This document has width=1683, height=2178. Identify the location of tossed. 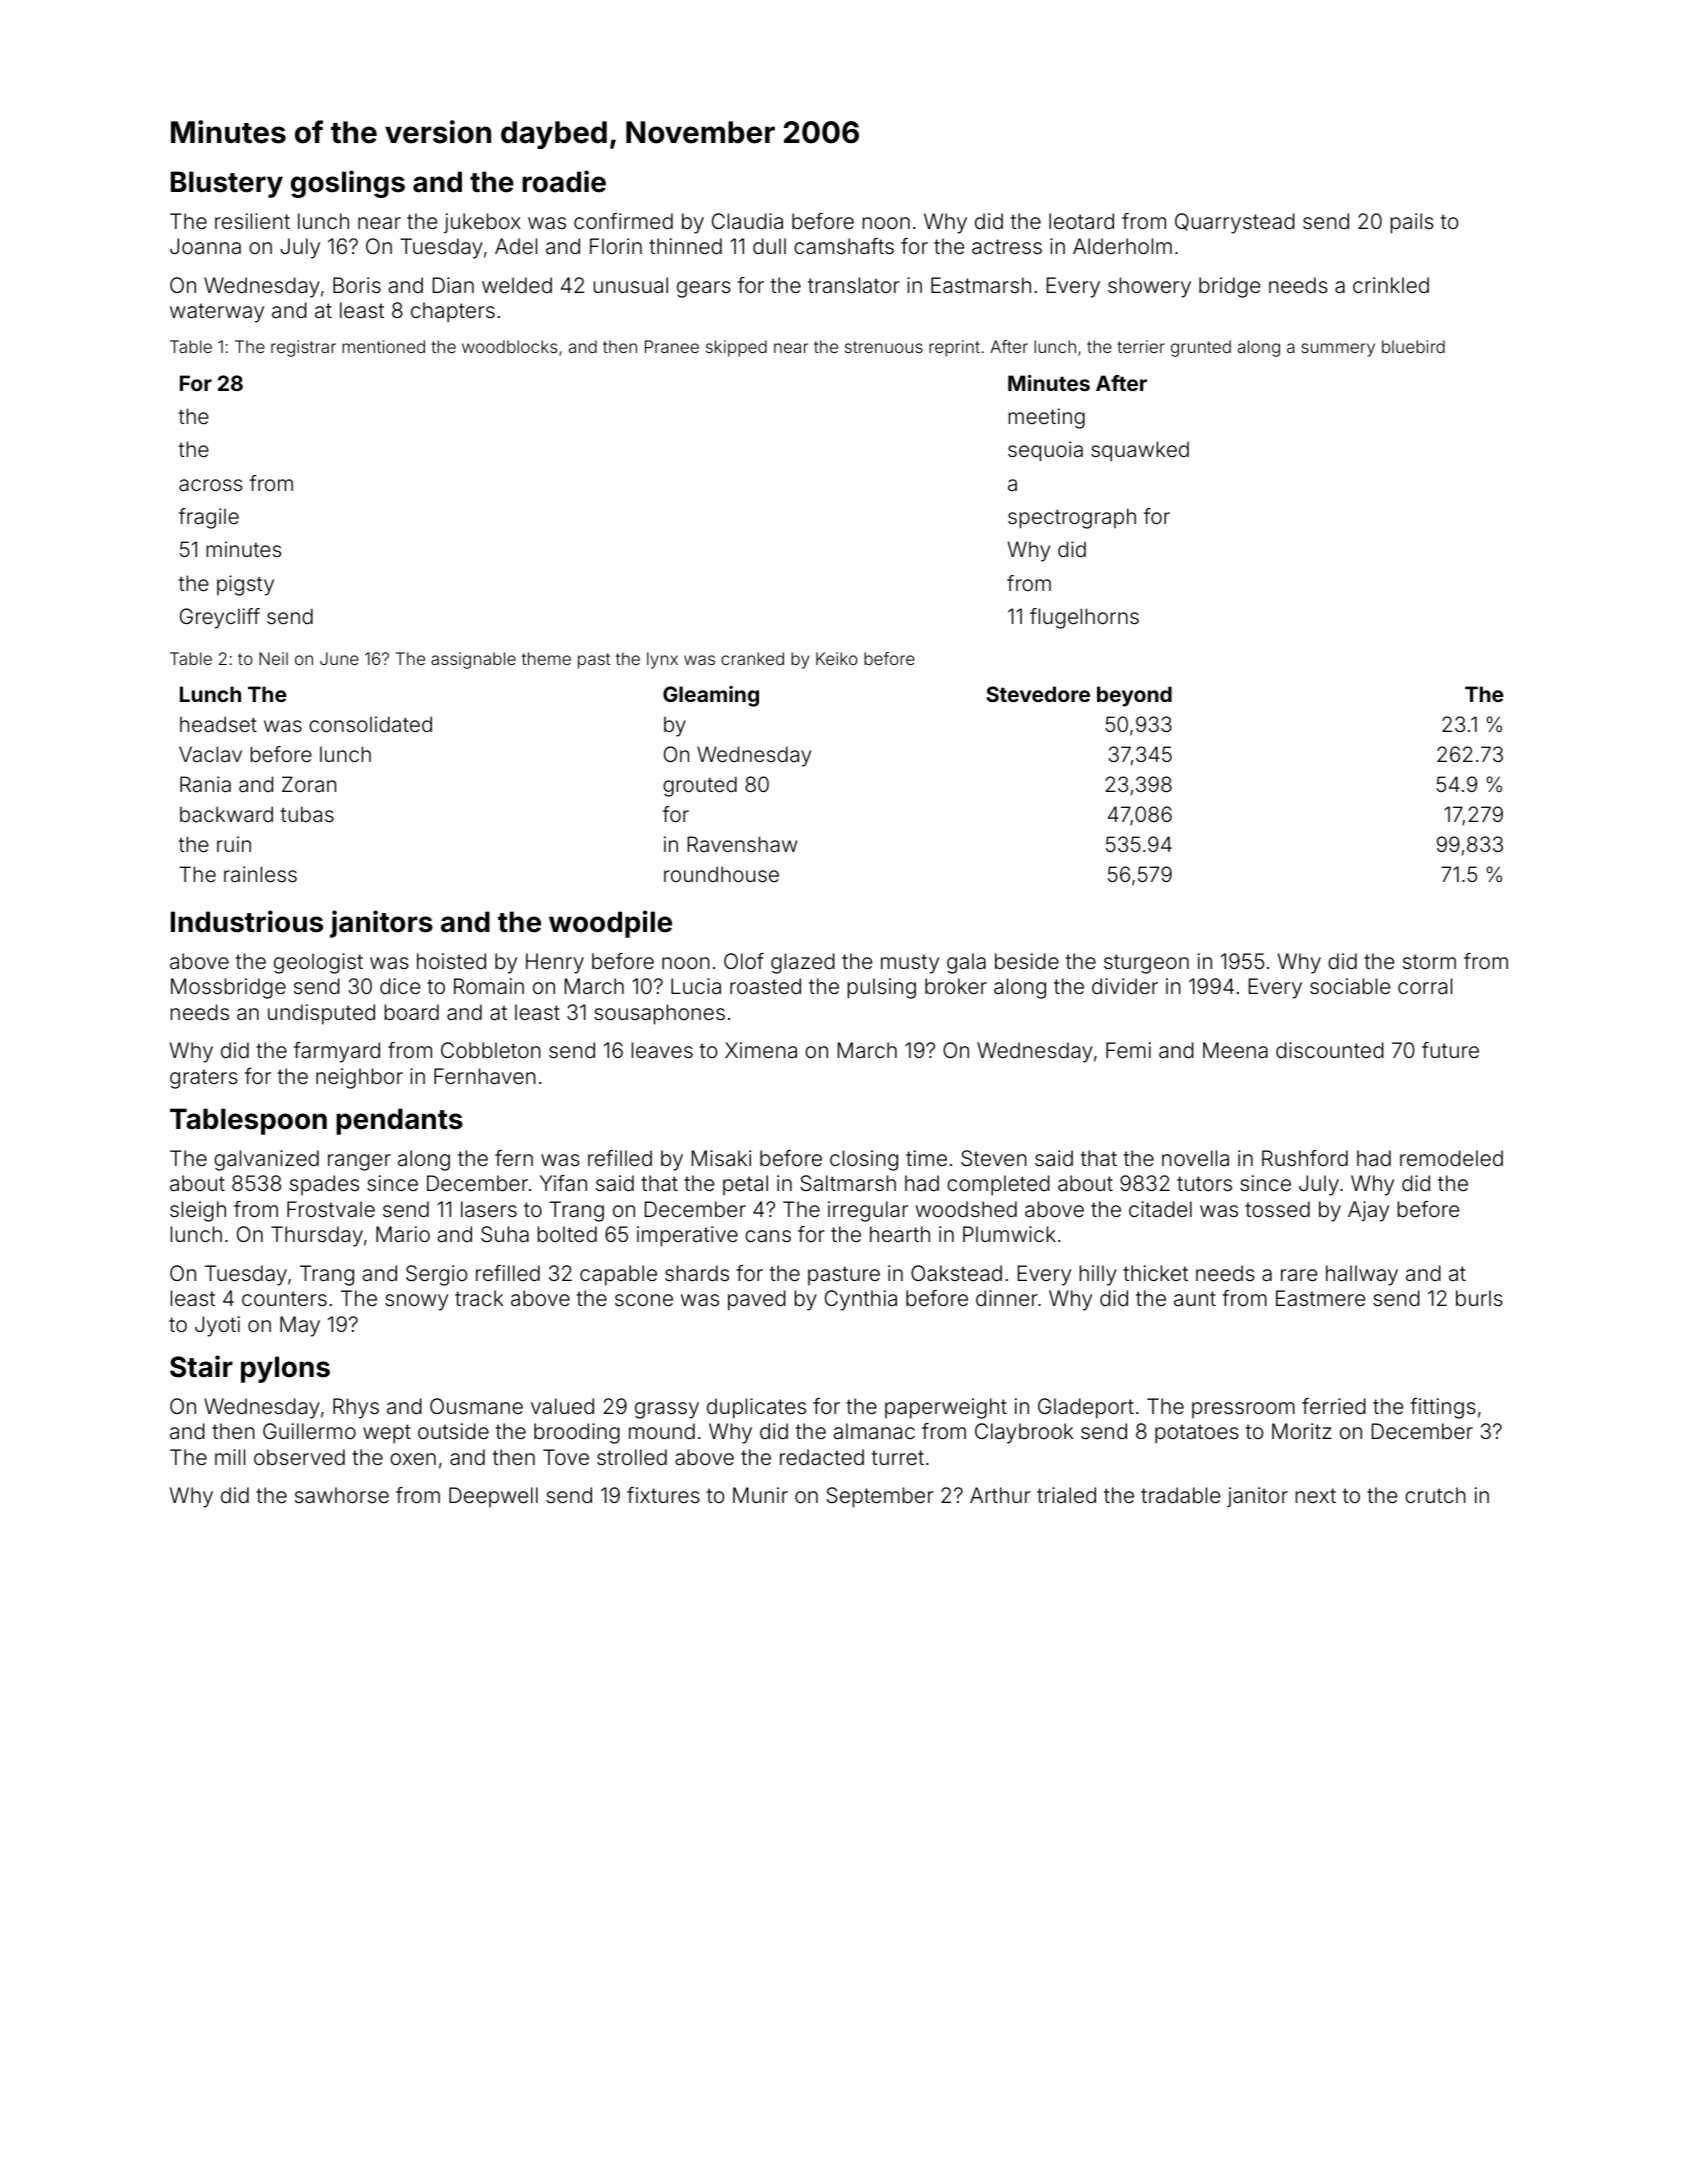
(1277, 1209).
